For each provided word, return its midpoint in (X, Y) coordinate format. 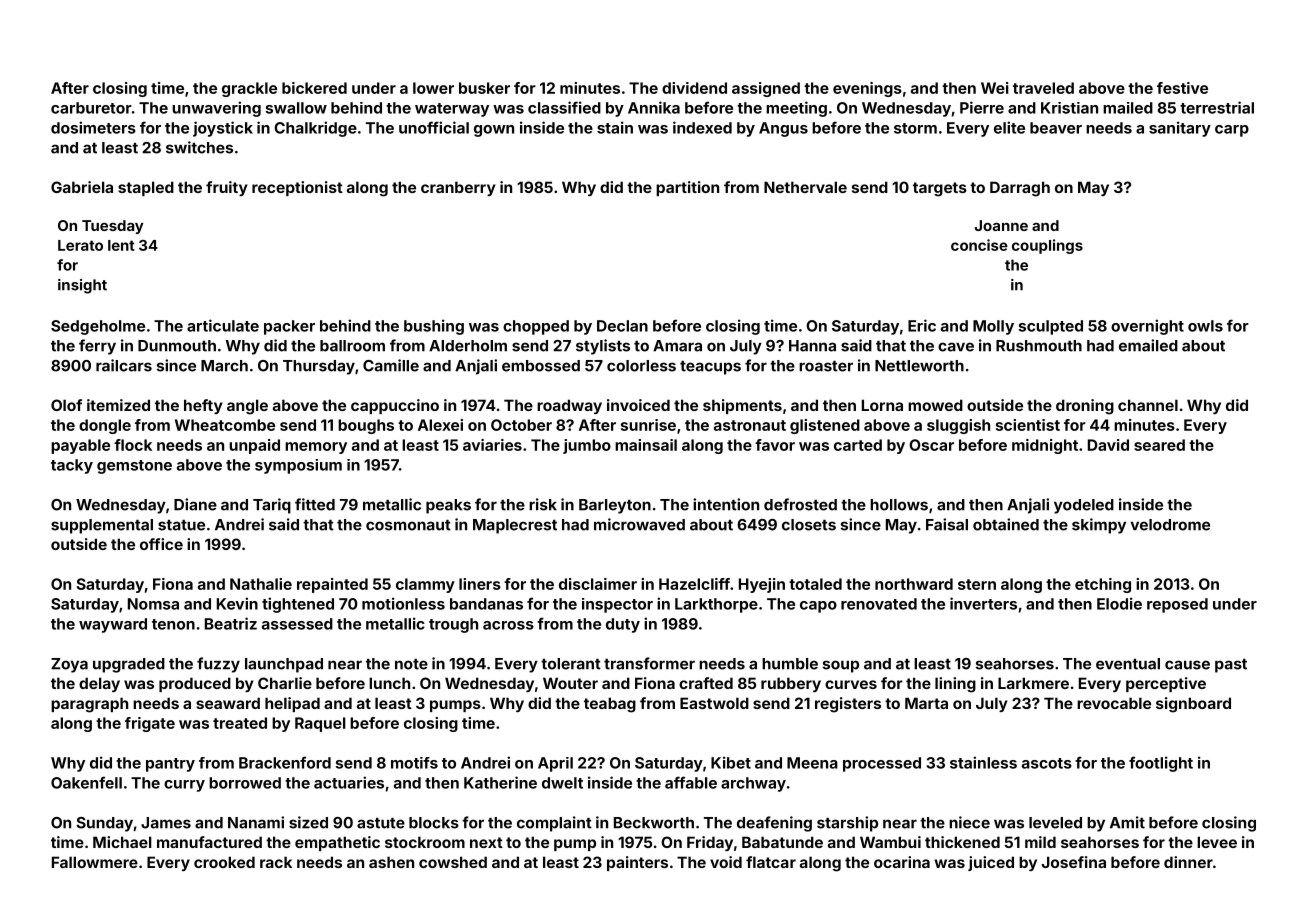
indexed (702, 127)
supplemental (102, 526)
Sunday (104, 824)
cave (956, 347)
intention (726, 504)
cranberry (458, 188)
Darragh (1020, 189)
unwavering (216, 109)
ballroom (352, 346)
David (1108, 445)
